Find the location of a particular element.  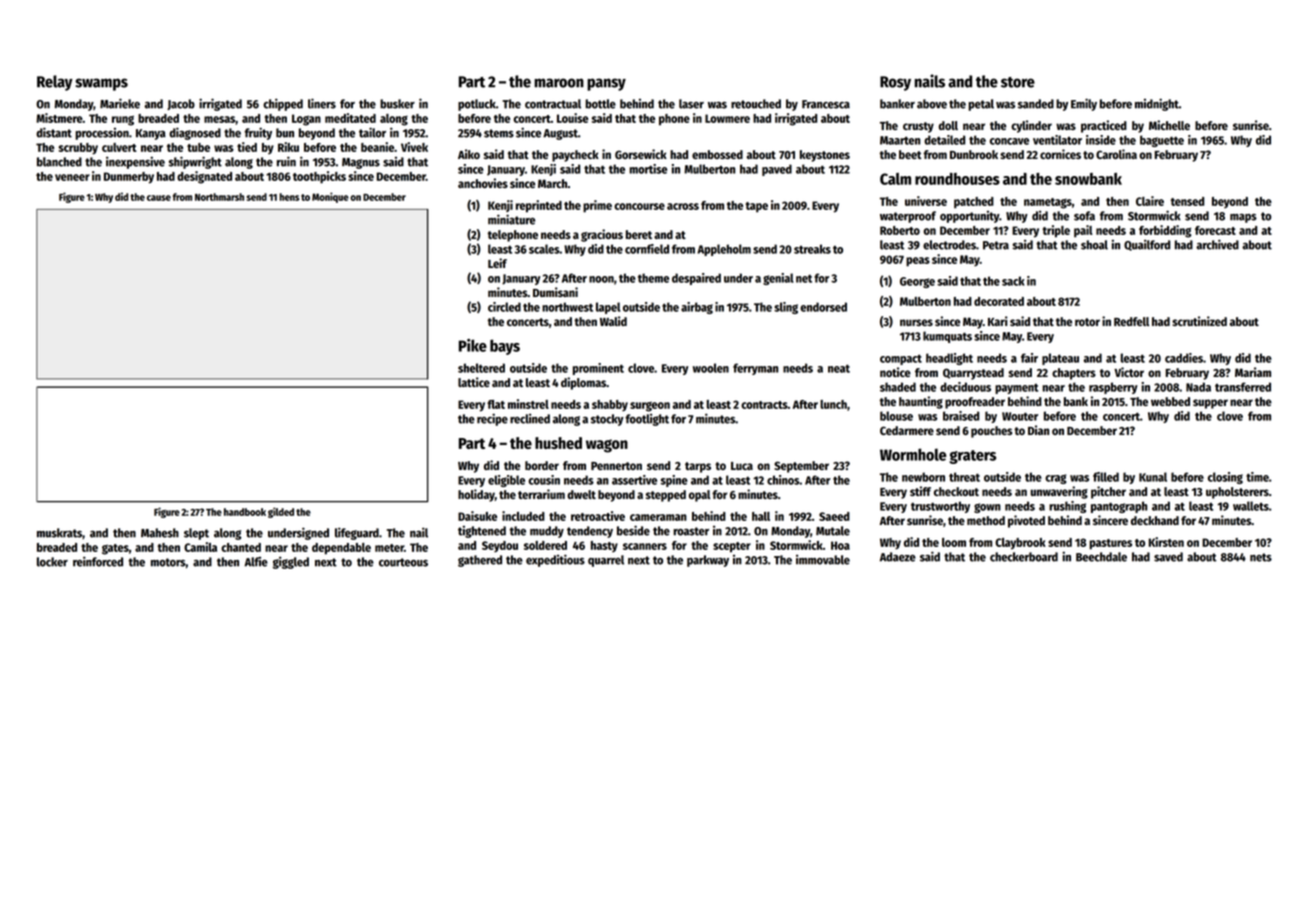

sanded is located at coordinates (1036, 104).
